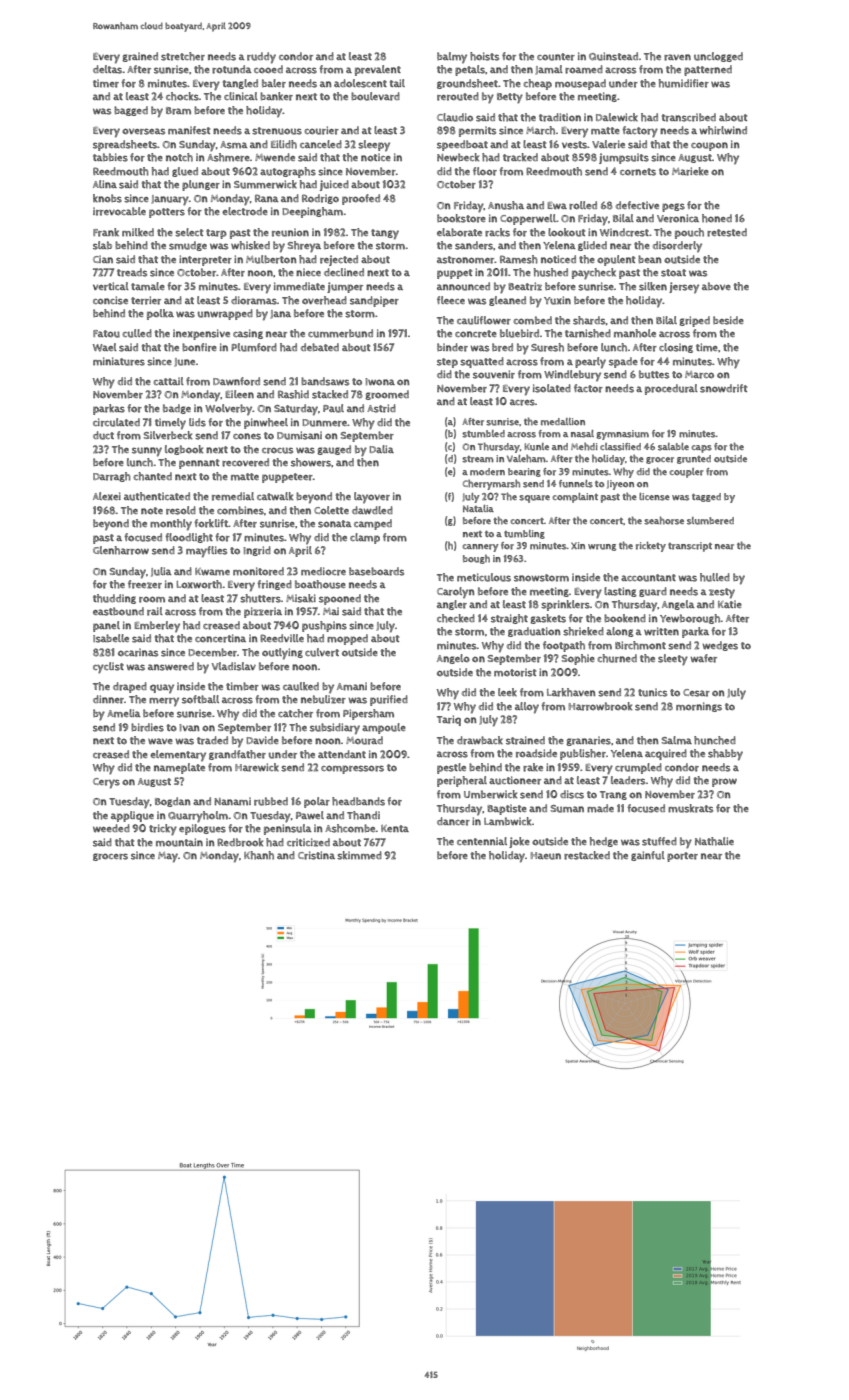  What do you see at coordinates (710, 521) in the document?
I see `slumbered` at bounding box center [710, 521].
